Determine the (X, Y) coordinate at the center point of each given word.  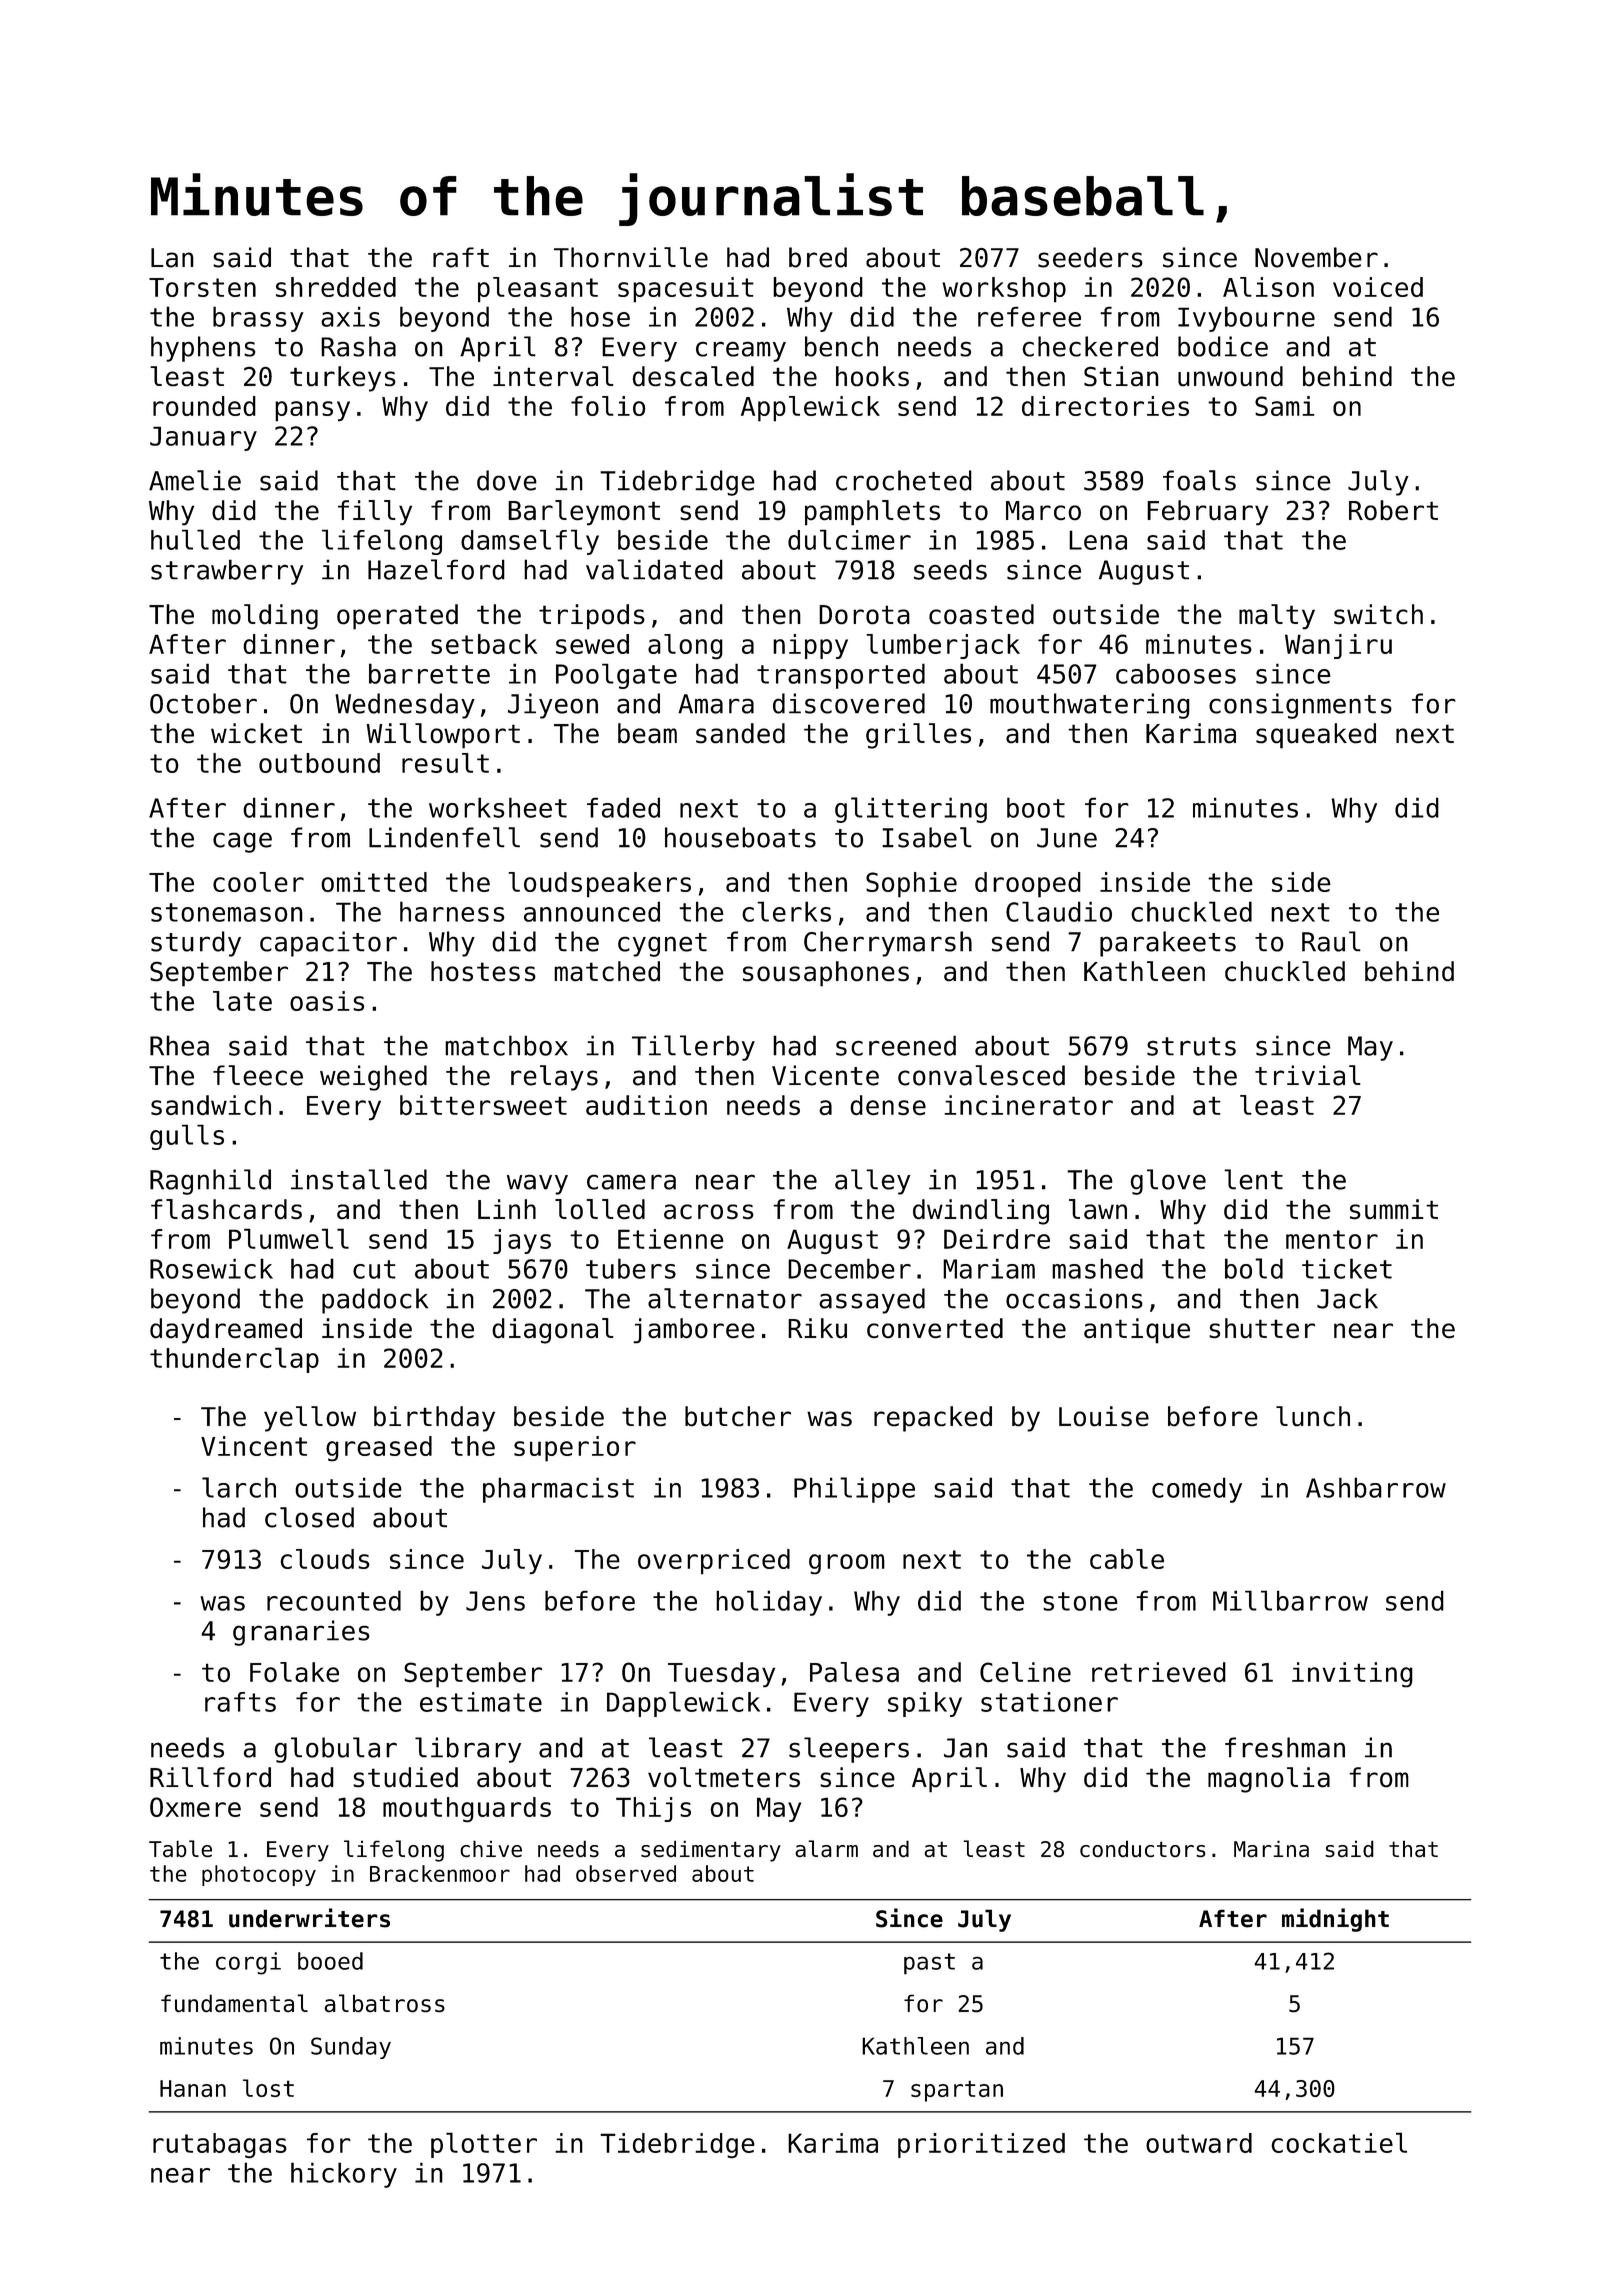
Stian (1121, 376)
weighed (373, 1078)
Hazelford (436, 569)
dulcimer (849, 539)
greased (379, 1448)
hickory (344, 2175)
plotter (484, 2145)
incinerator (1028, 1105)
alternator (725, 1298)
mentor (1332, 1239)
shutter (1262, 1328)
